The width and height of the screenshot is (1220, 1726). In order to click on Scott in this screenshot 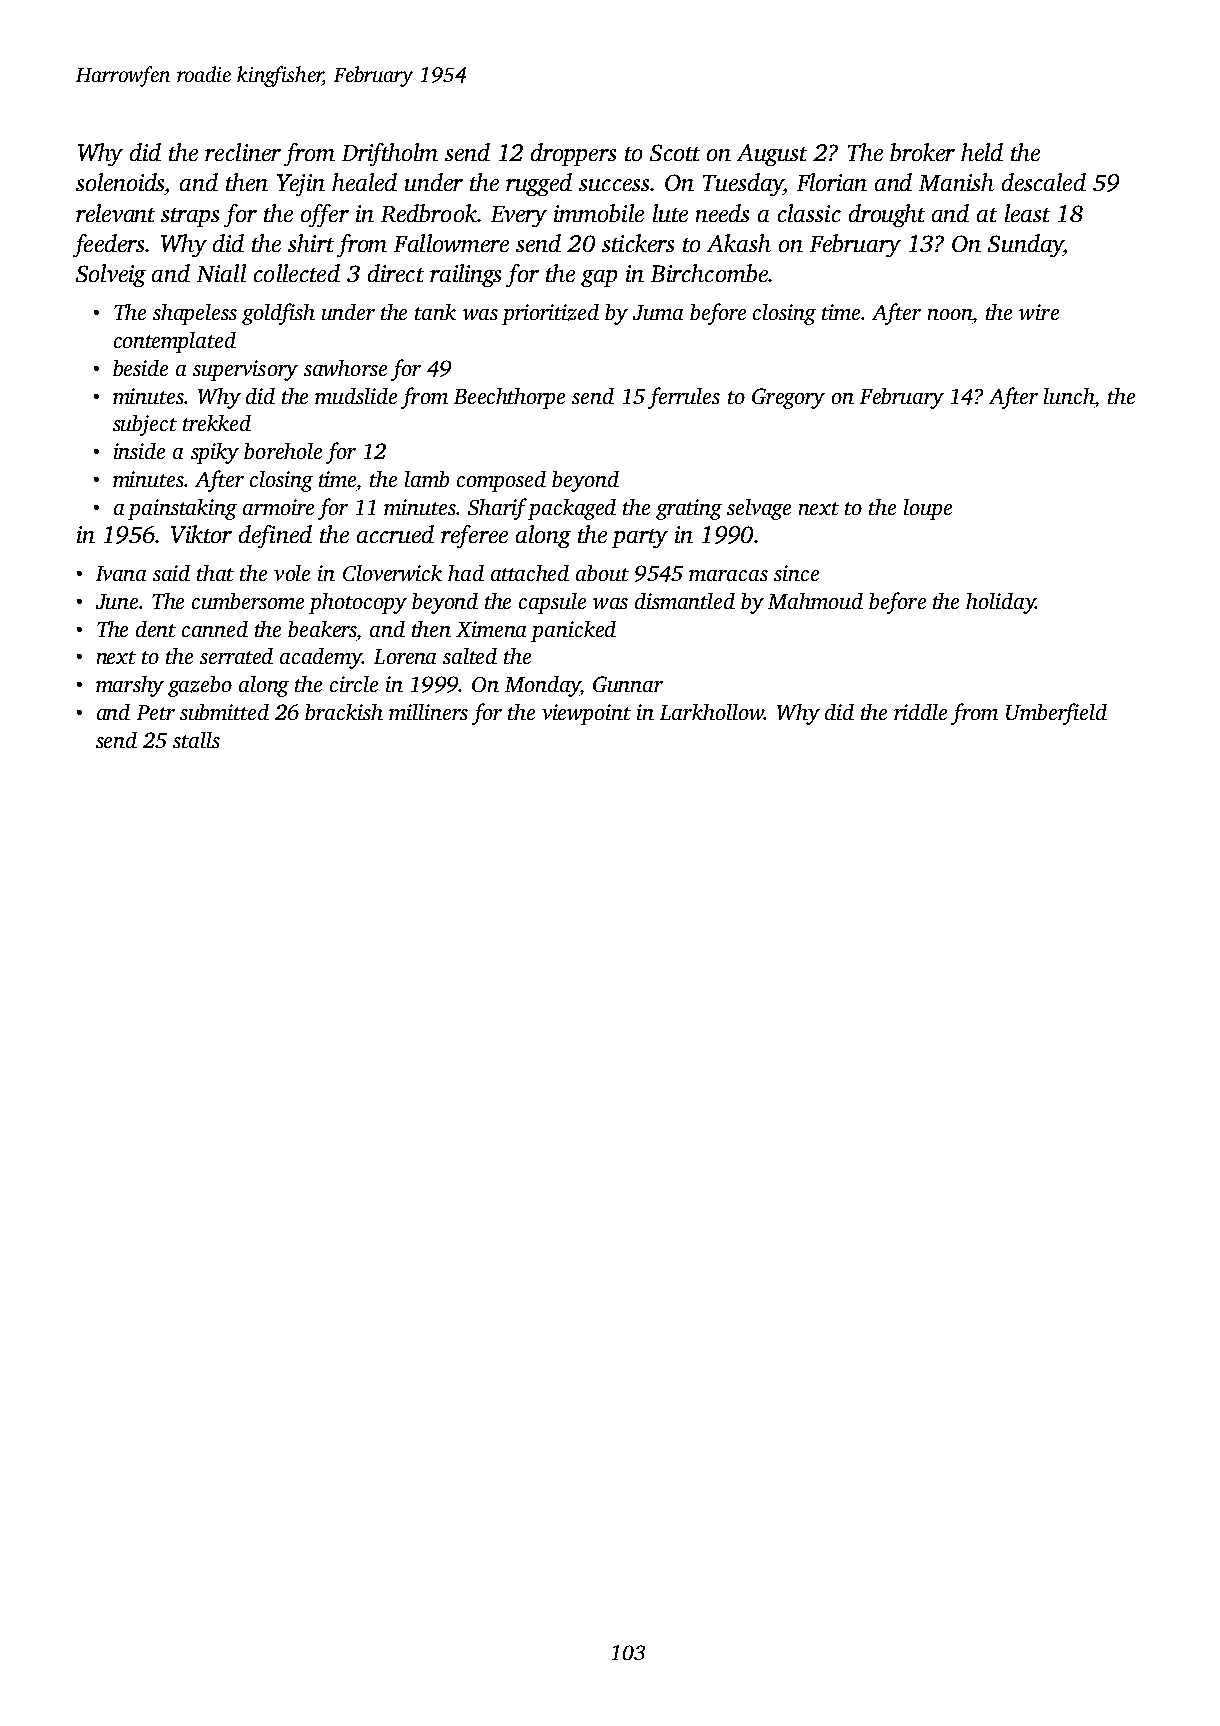, I will do `click(675, 152)`.
